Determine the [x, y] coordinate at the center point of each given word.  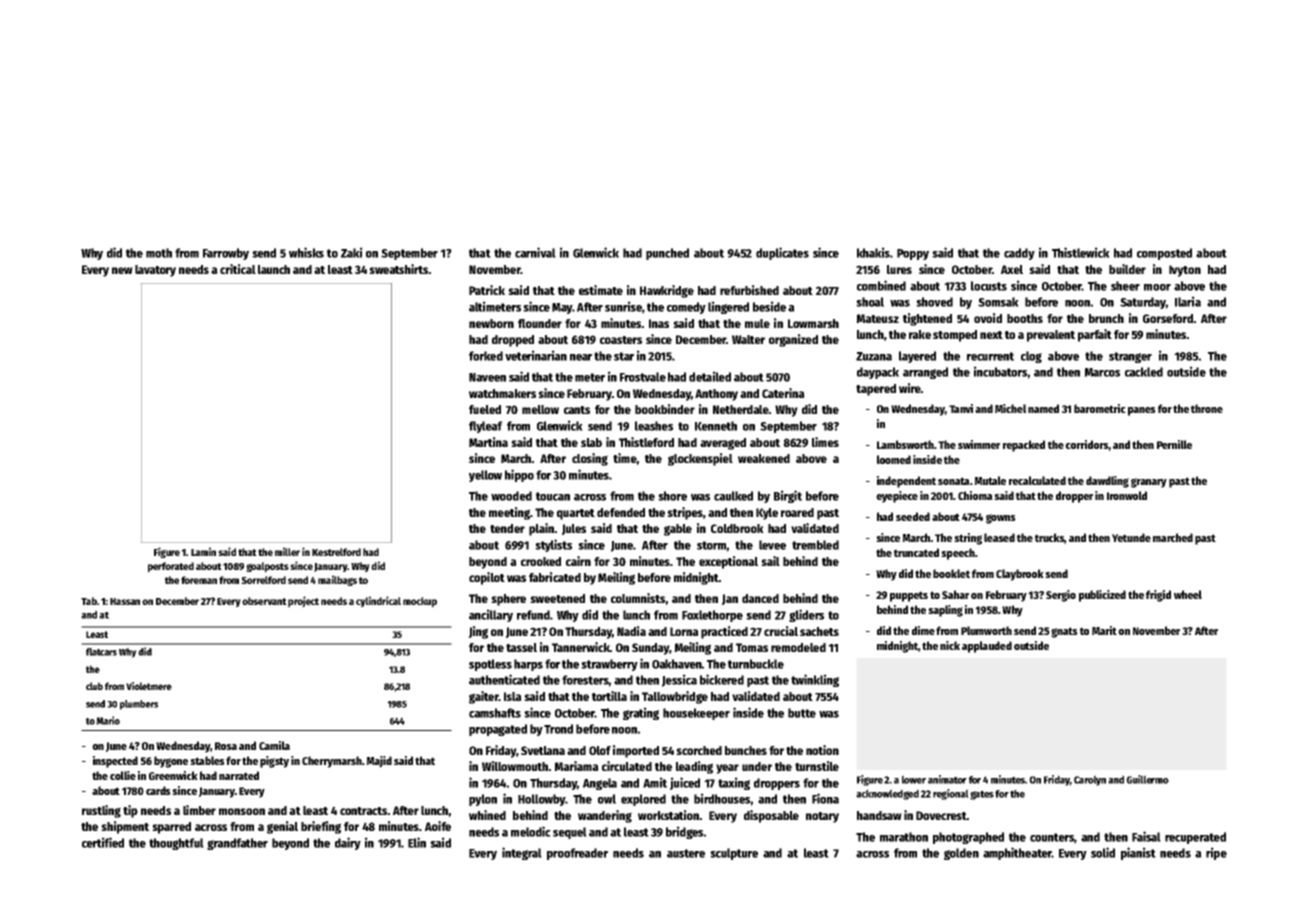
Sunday [650, 649]
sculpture [734, 854]
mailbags [337, 580]
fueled [485, 409]
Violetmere [149, 686]
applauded [987, 647]
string [968, 539]
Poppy [913, 254]
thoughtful [176, 844]
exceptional [728, 562]
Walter [748, 339]
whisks [306, 252]
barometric [1100, 408]
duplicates [782, 253]
